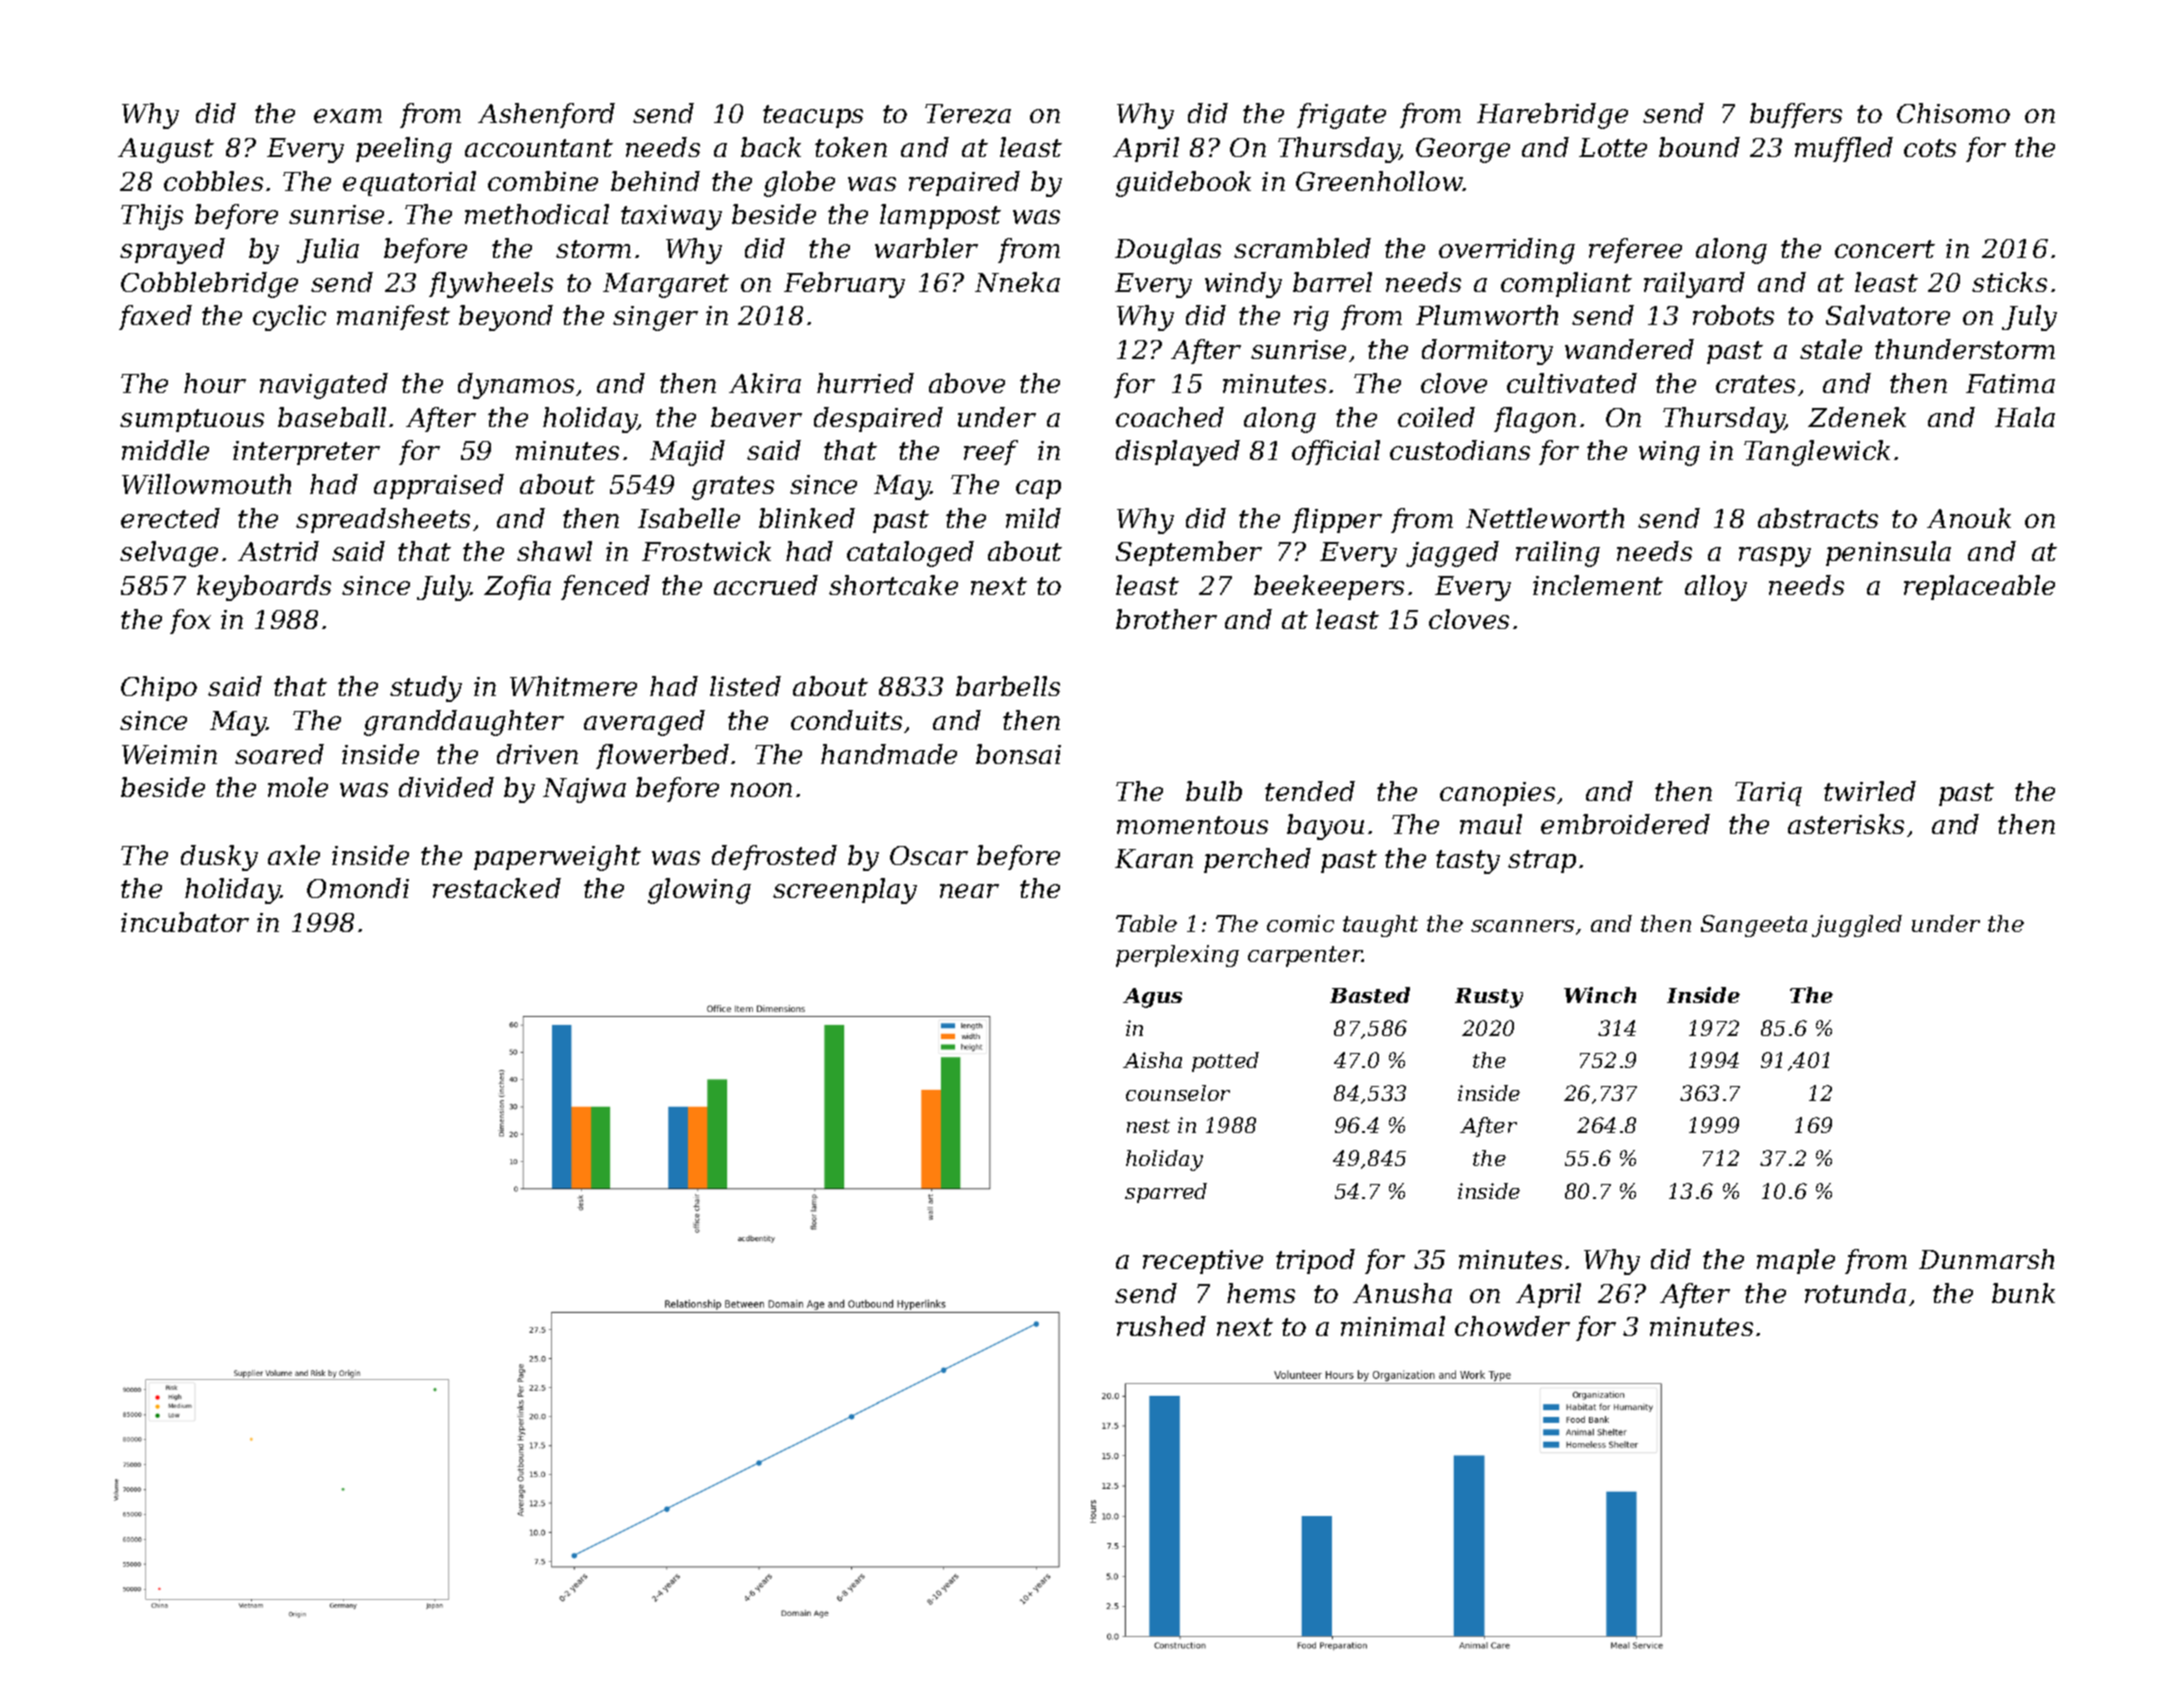 The image size is (2178, 1683). I want to click on appraised, so click(439, 486).
